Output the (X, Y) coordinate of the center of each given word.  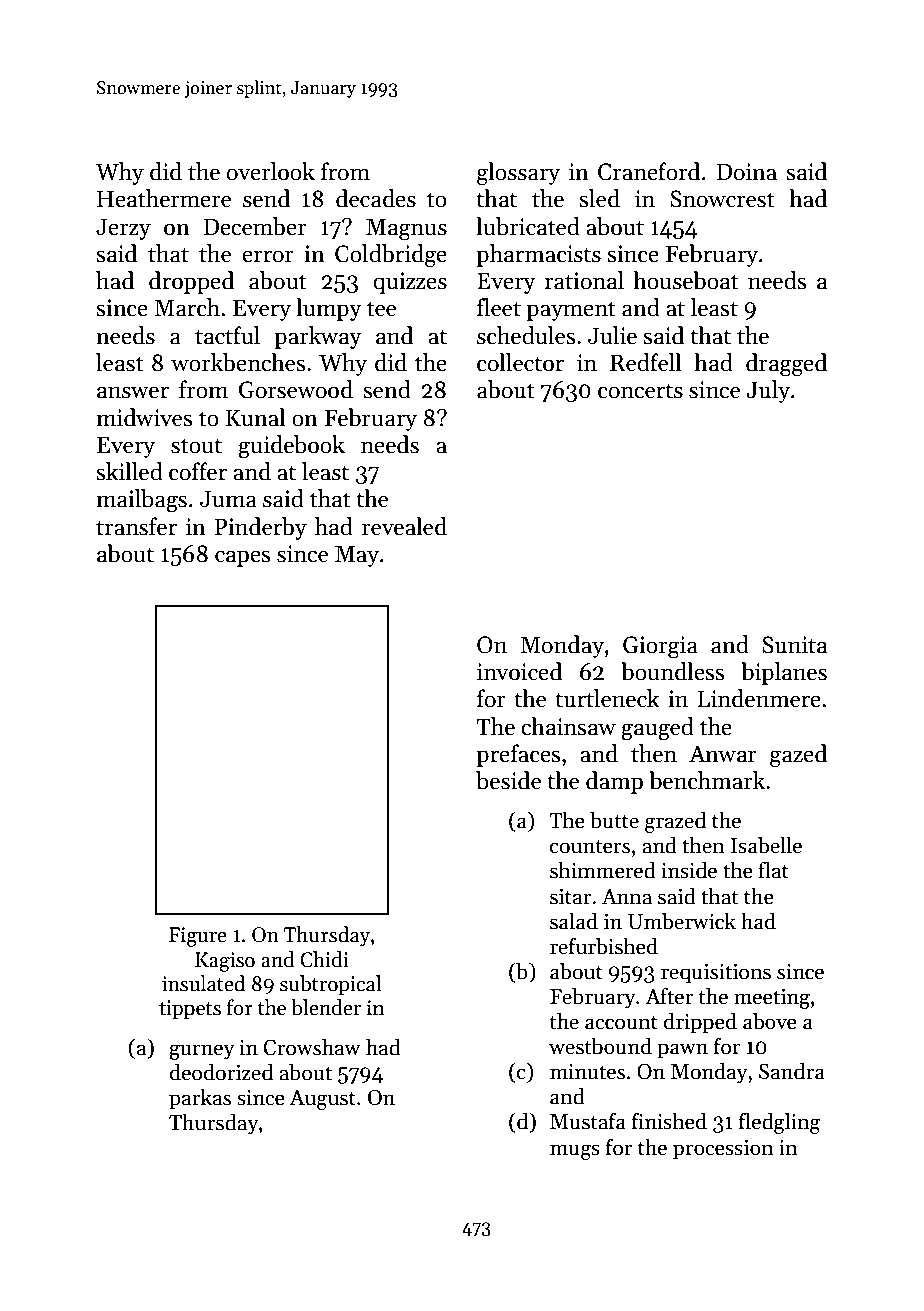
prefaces (518, 755)
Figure (198, 937)
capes (242, 558)
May (357, 556)
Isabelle (766, 845)
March (187, 307)
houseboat (686, 280)
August (322, 1100)
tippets (190, 1009)
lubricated (528, 226)
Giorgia (660, 647)
